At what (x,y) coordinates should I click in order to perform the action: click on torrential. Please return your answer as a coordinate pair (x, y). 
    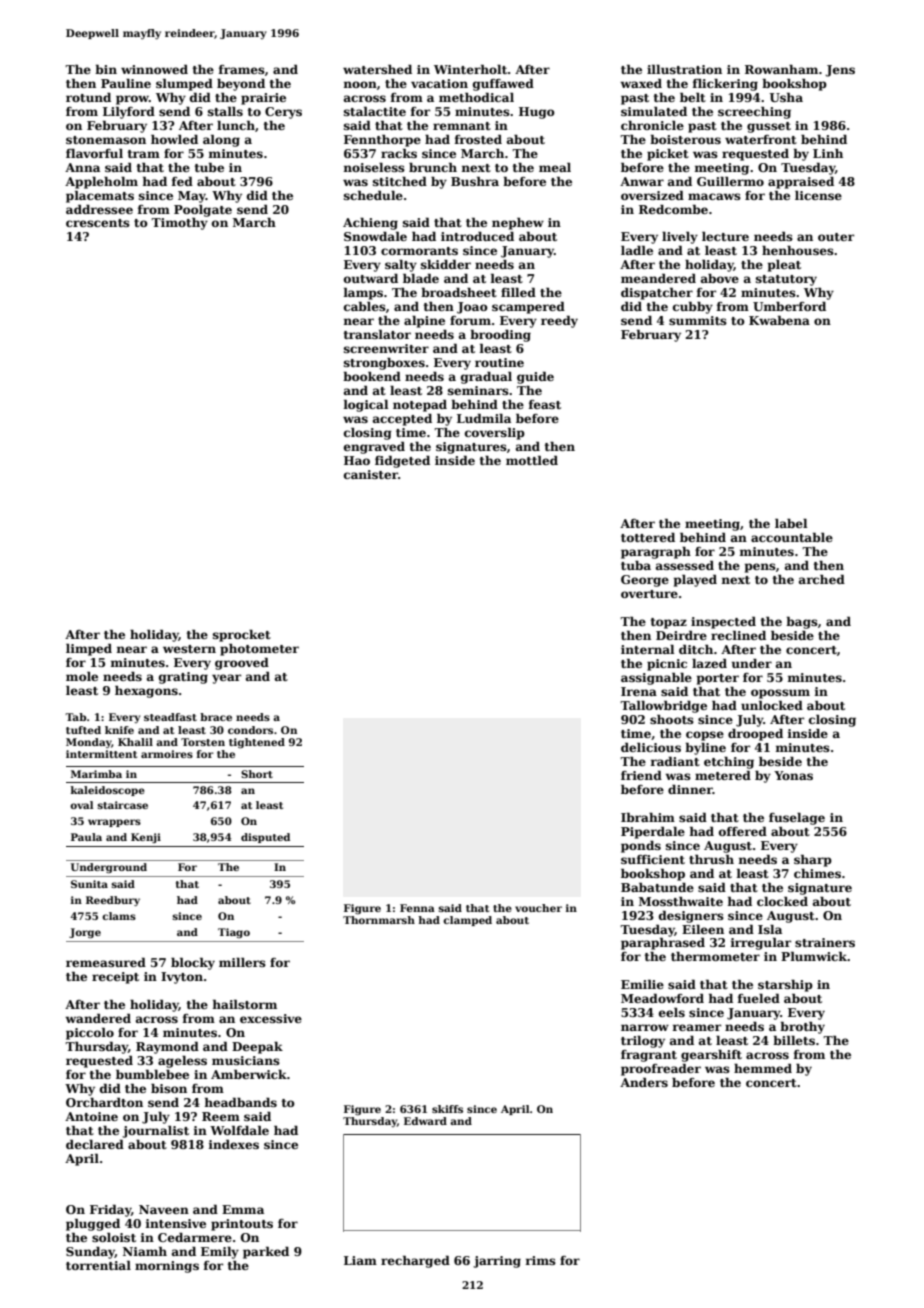
    Looking at the image, I should click on (98, 1265).
